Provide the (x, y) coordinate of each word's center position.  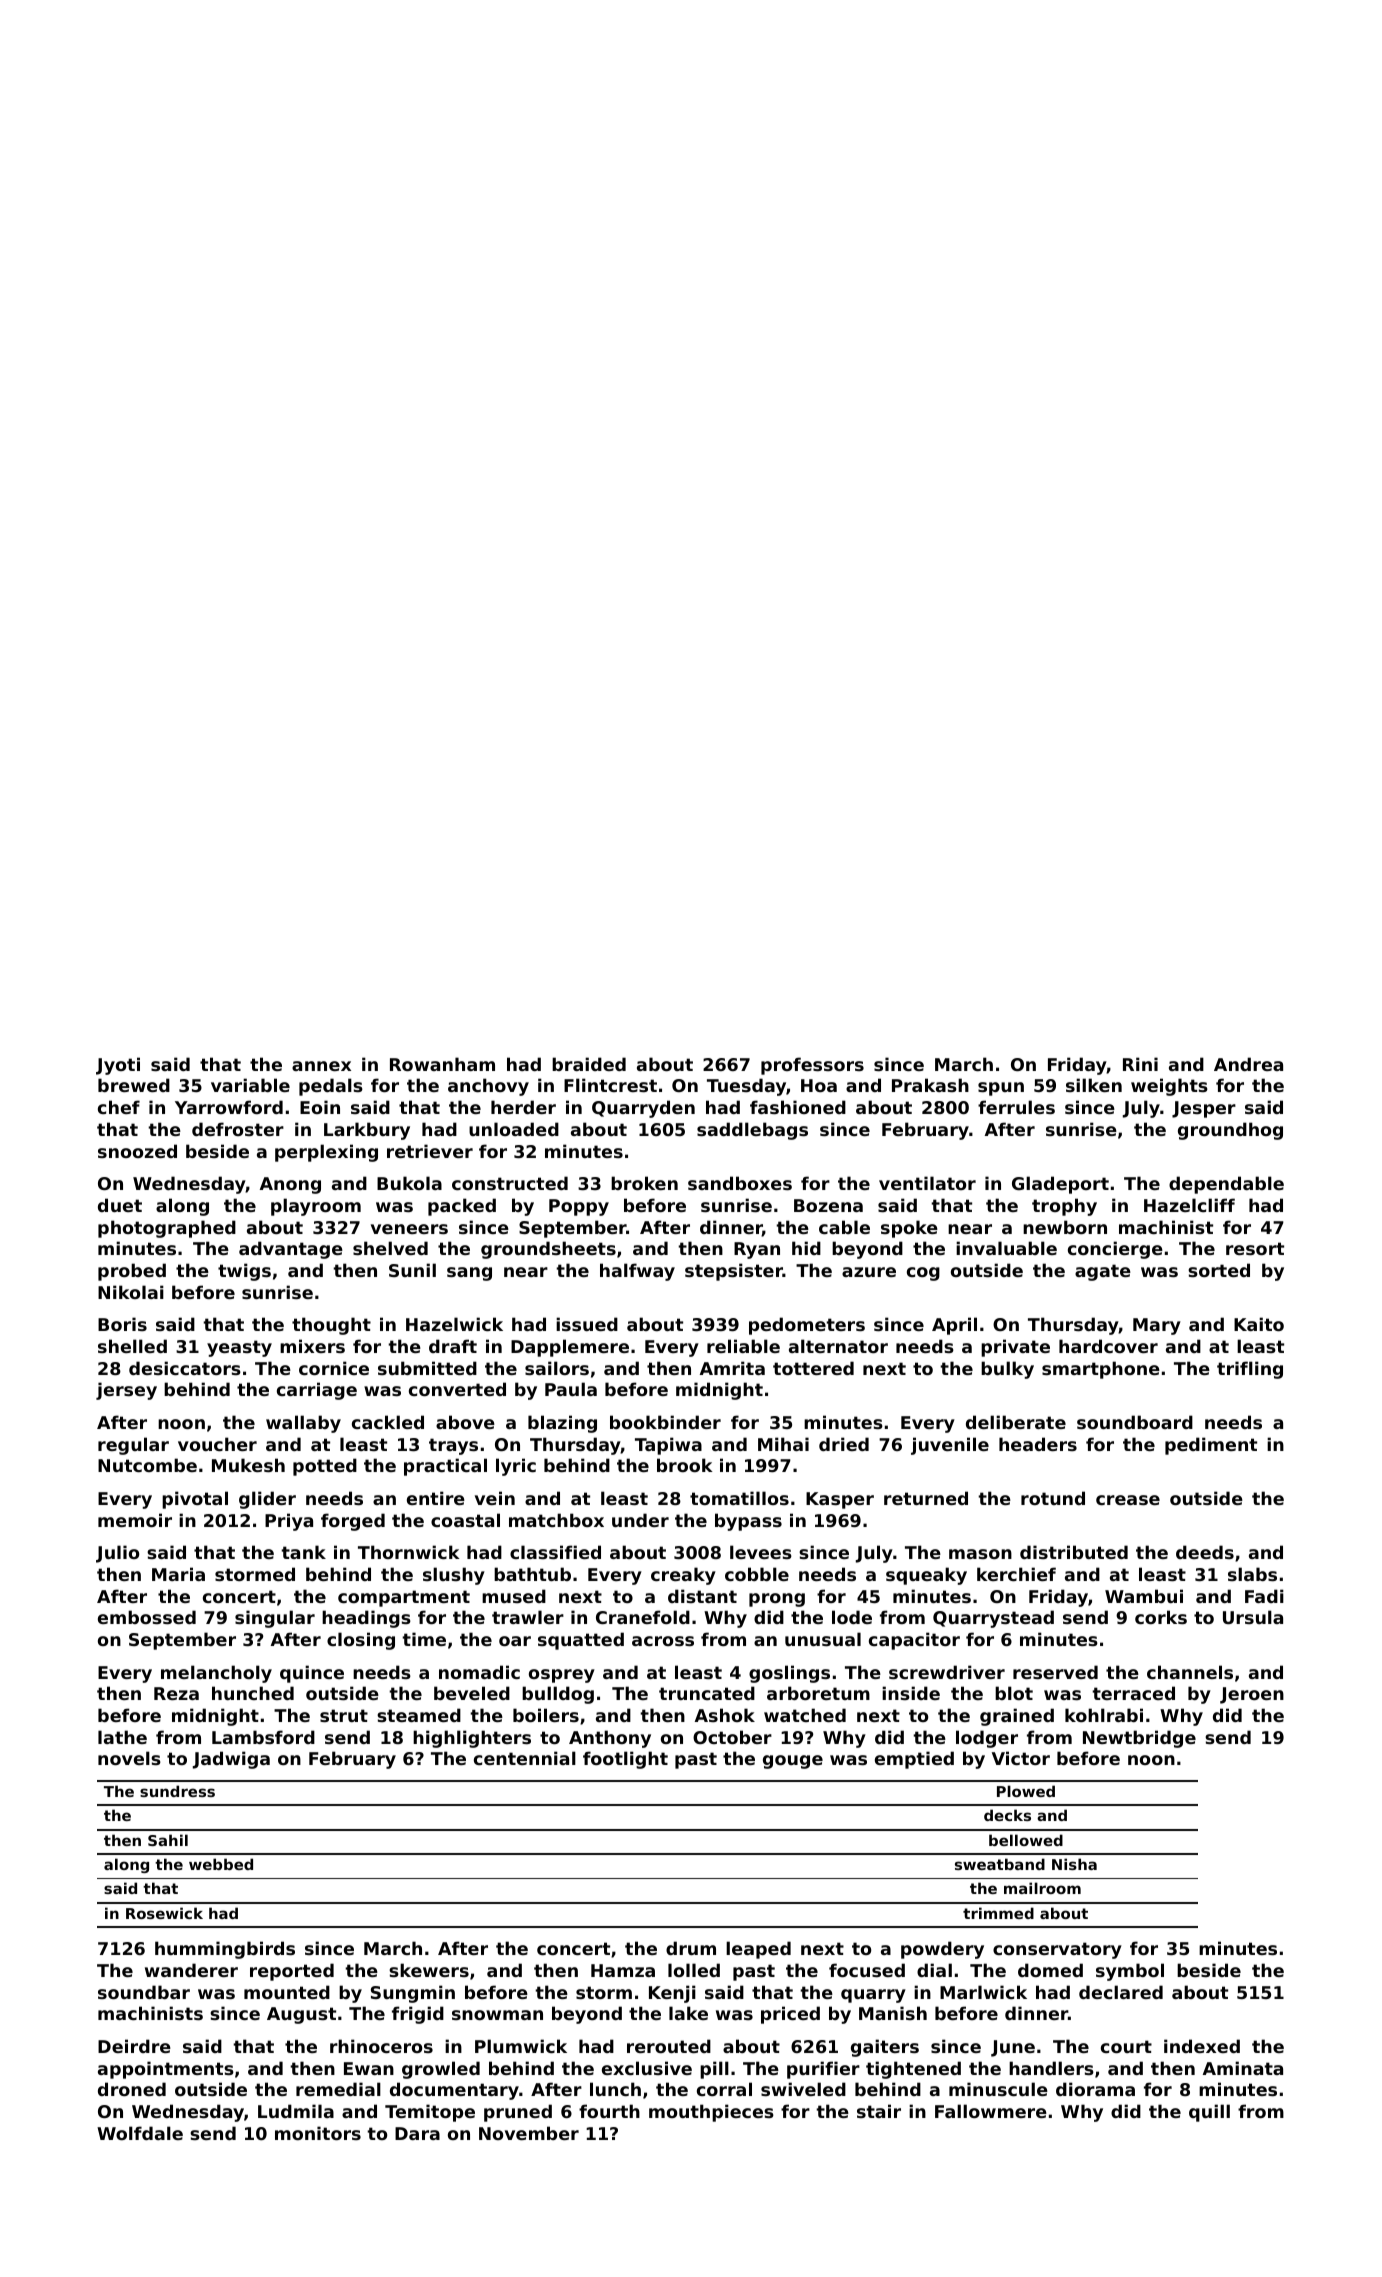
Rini (1140, 1064)
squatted (581, 1641)
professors (812, 1066)
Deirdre (134, 2046)
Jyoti (118, 1066)
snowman (497, 2015)
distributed (1074, 1552)
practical (445, 1467)
